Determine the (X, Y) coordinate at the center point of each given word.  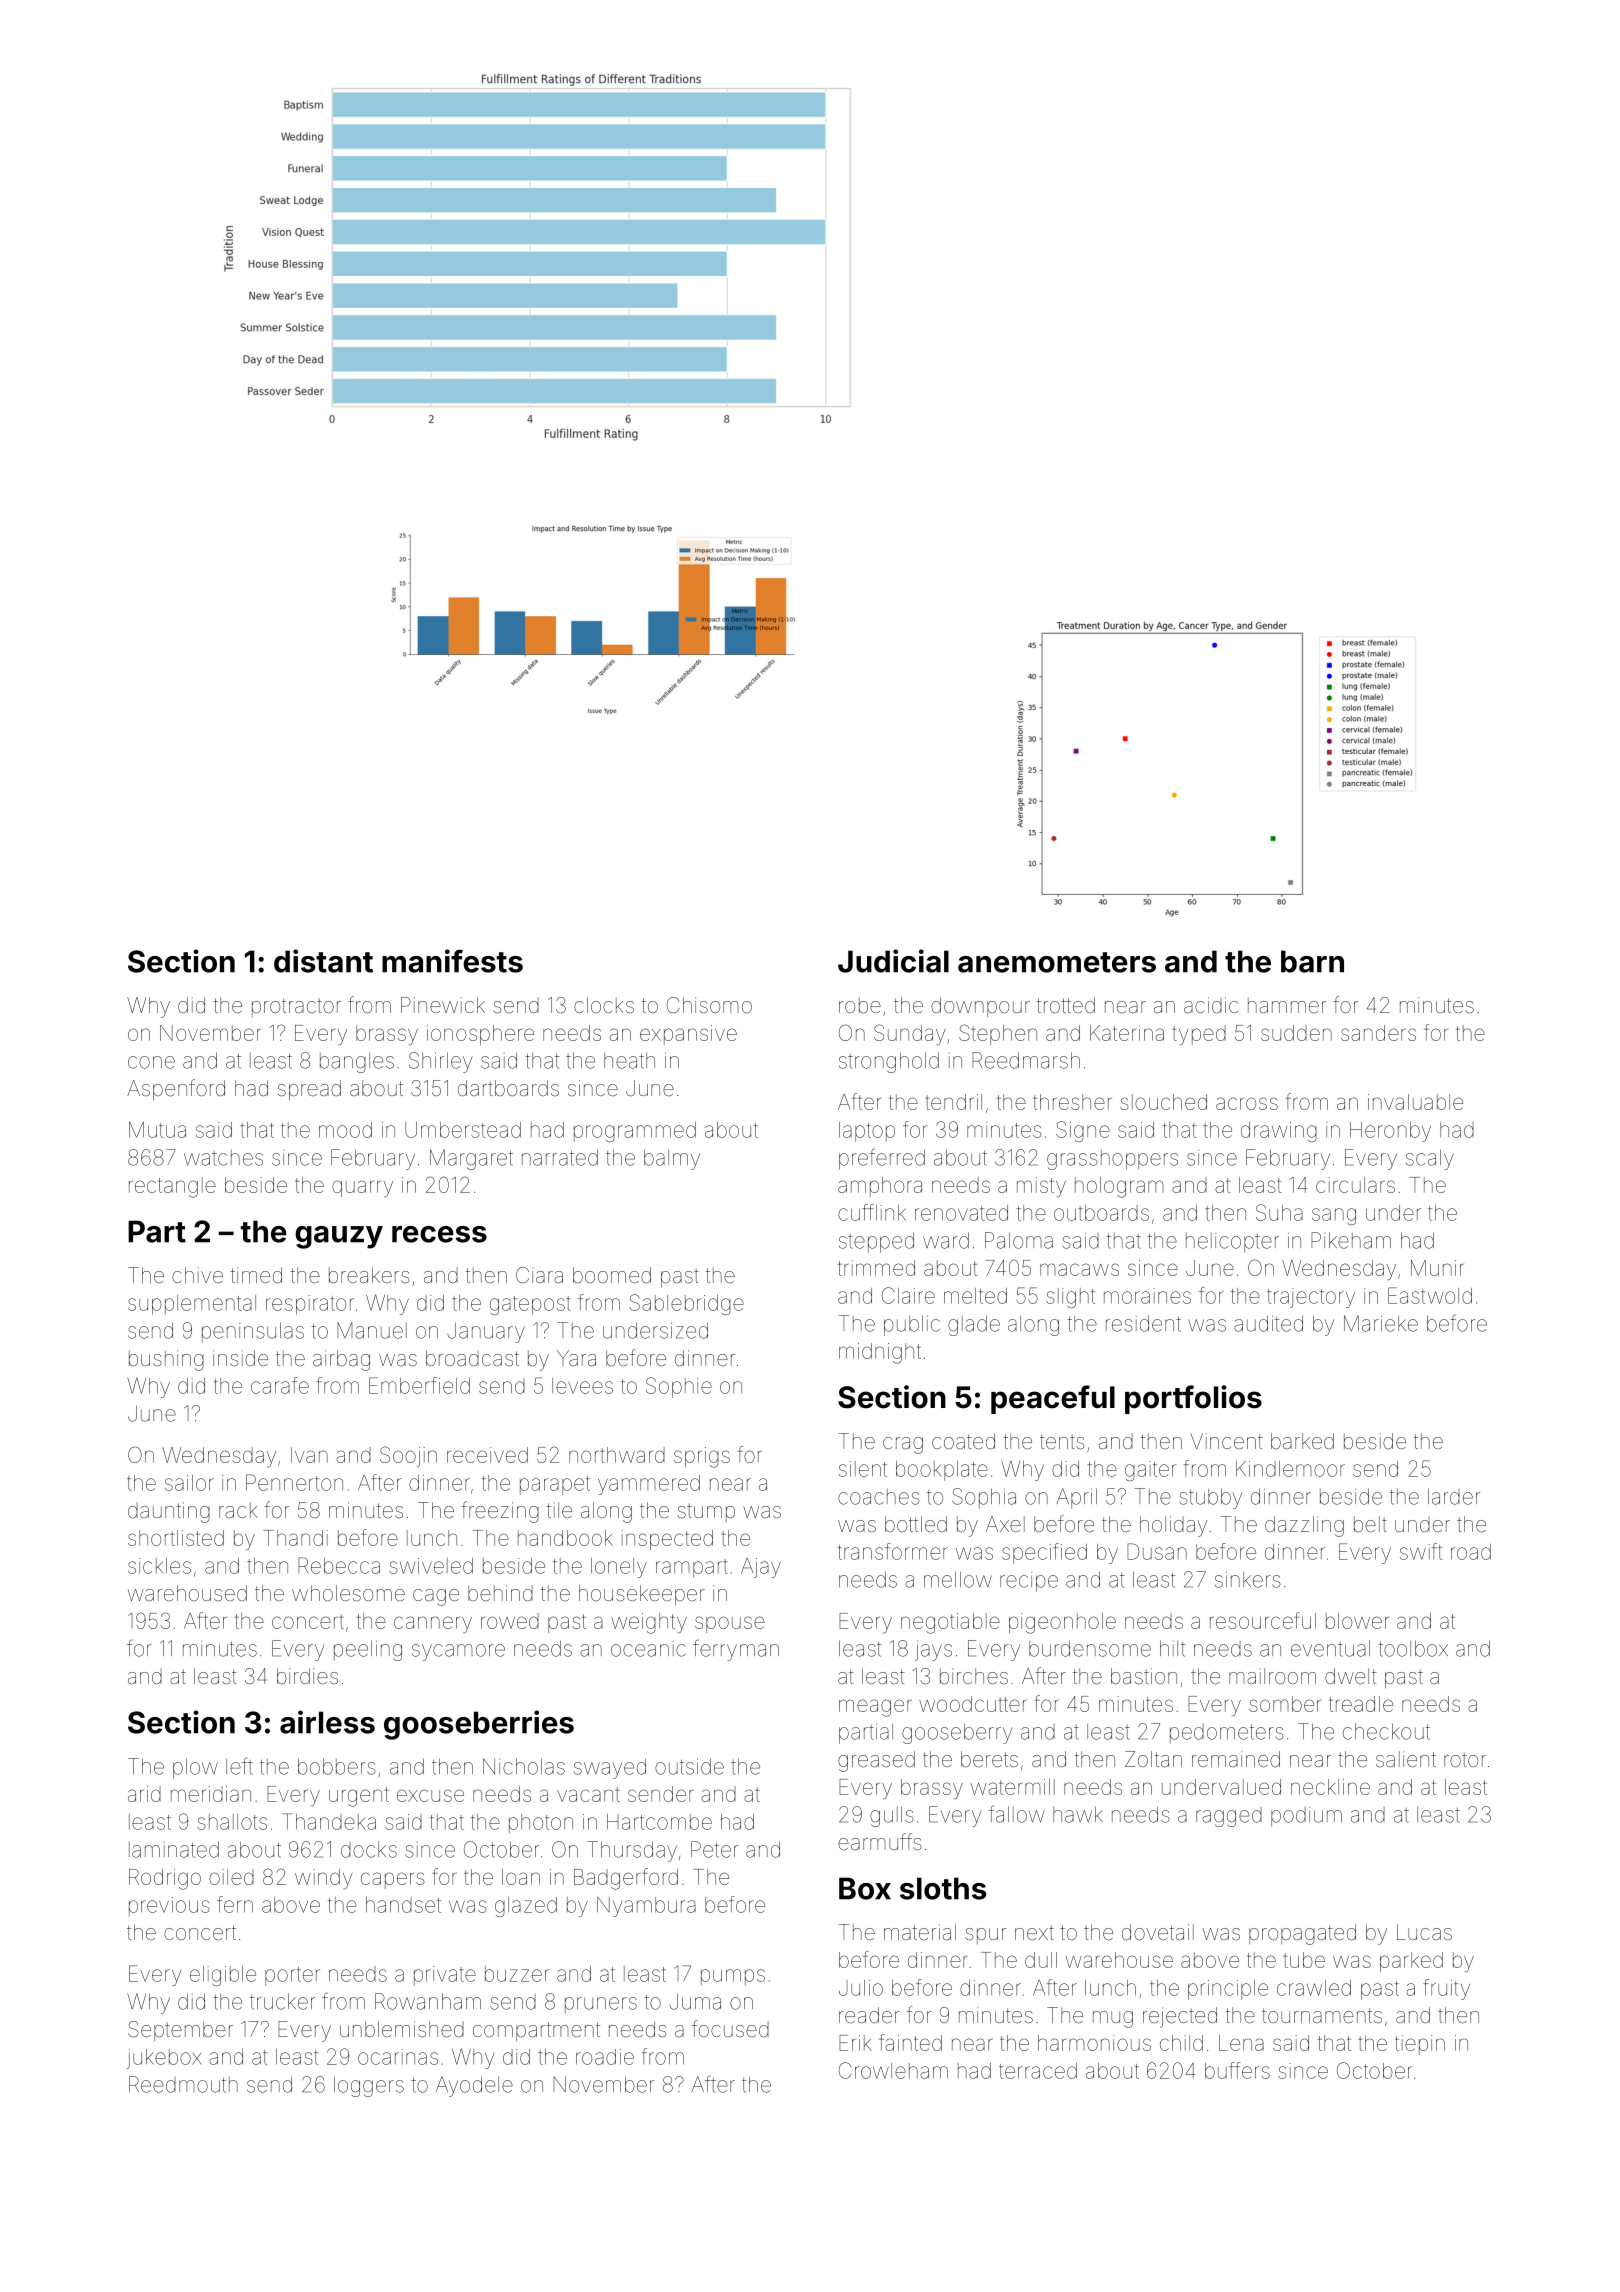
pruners (601, 2005)
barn (1312, 961)
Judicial (893, 961)
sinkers (1248, 1580)
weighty (649, 1623)
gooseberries (479, 1725)
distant (323, 961)
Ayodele (474, 2086)
